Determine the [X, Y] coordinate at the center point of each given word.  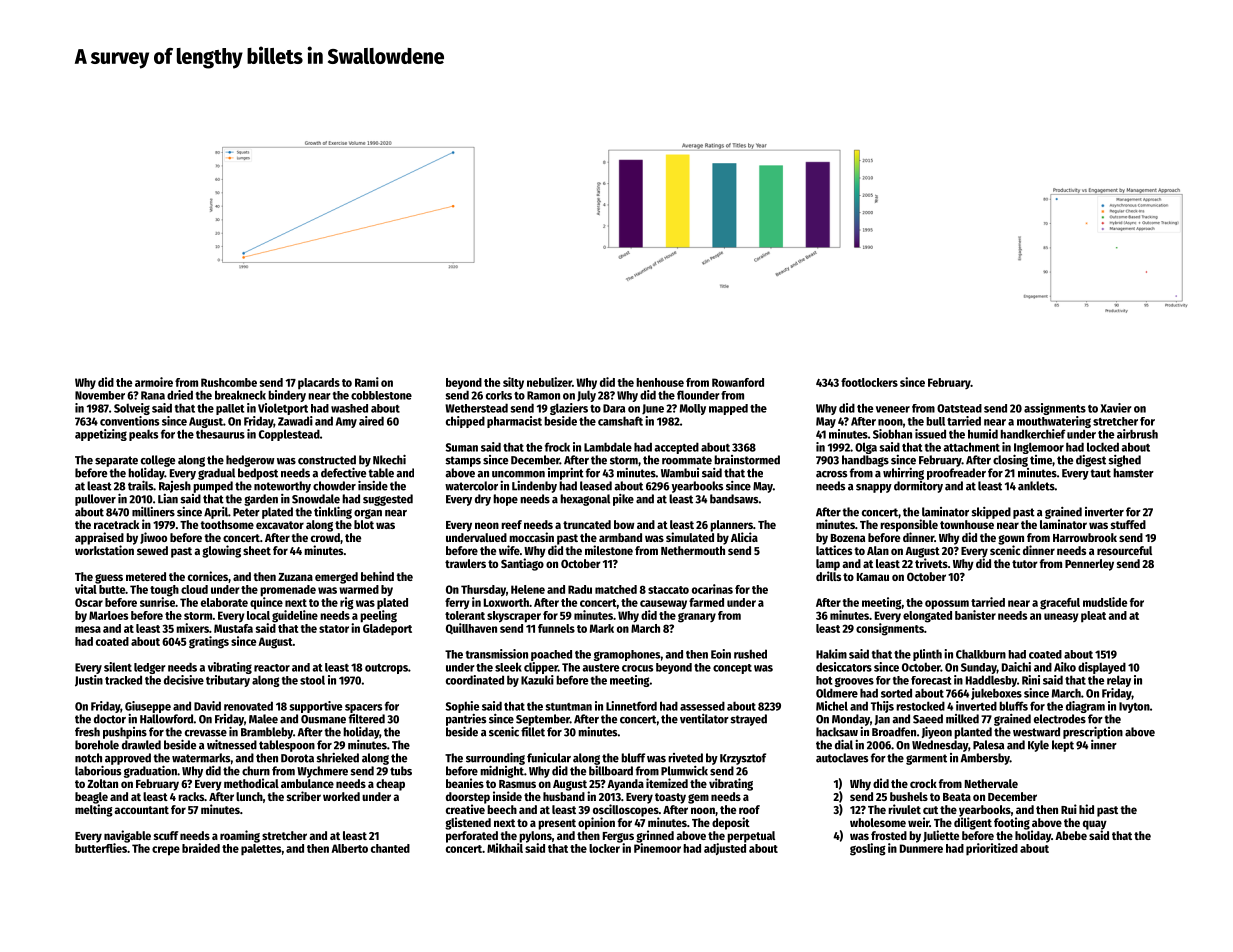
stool [312, 680]
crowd [325, 537]
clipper [541, 668]
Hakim [831, 654]
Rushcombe [229, 382]
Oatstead [959, 408]
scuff [166, 835]
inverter [1104, 512]
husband [564, 796]
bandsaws [734, 499]
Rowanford [738, 382]
